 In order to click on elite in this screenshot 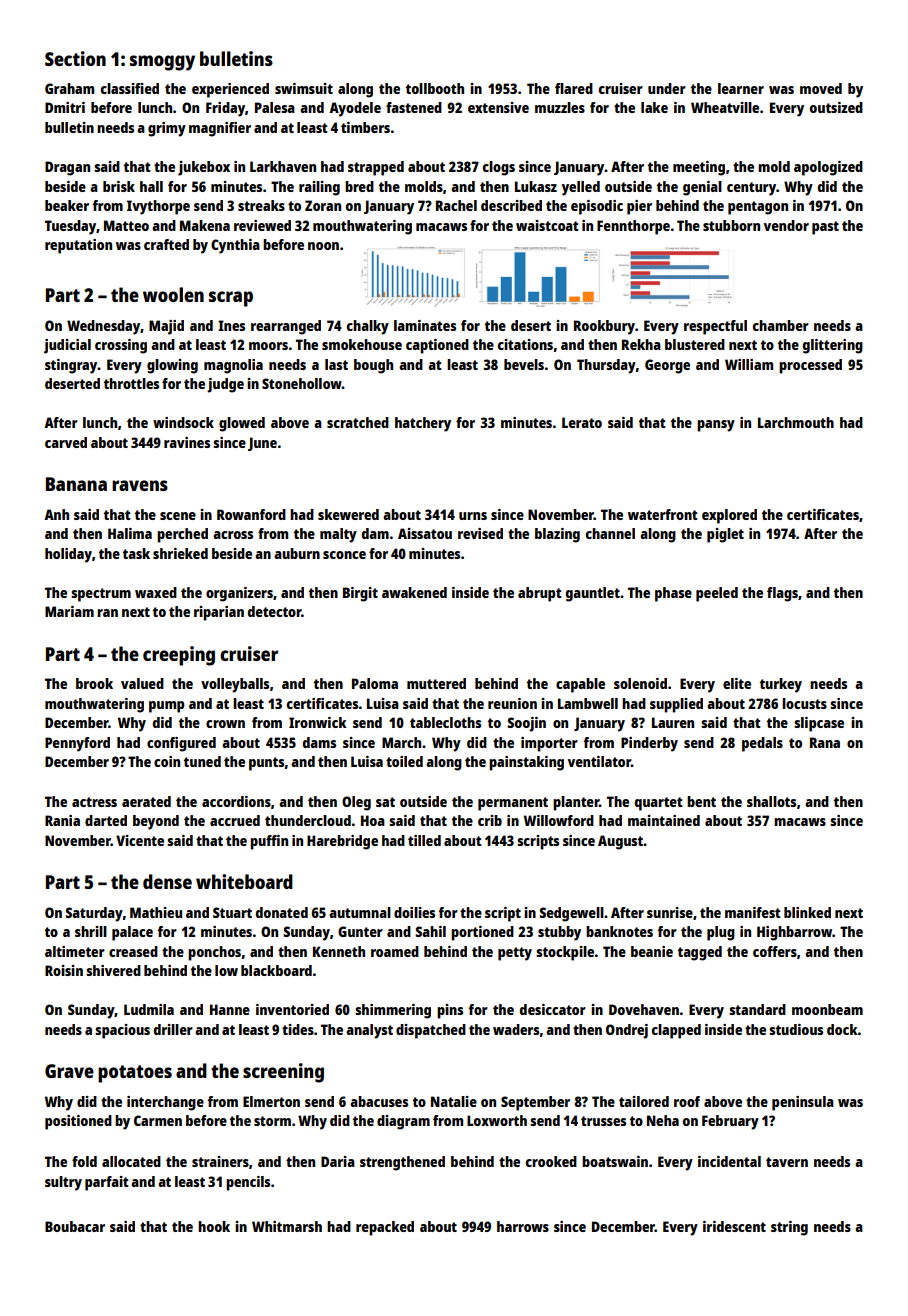, I will do `click(737, 683)`.
